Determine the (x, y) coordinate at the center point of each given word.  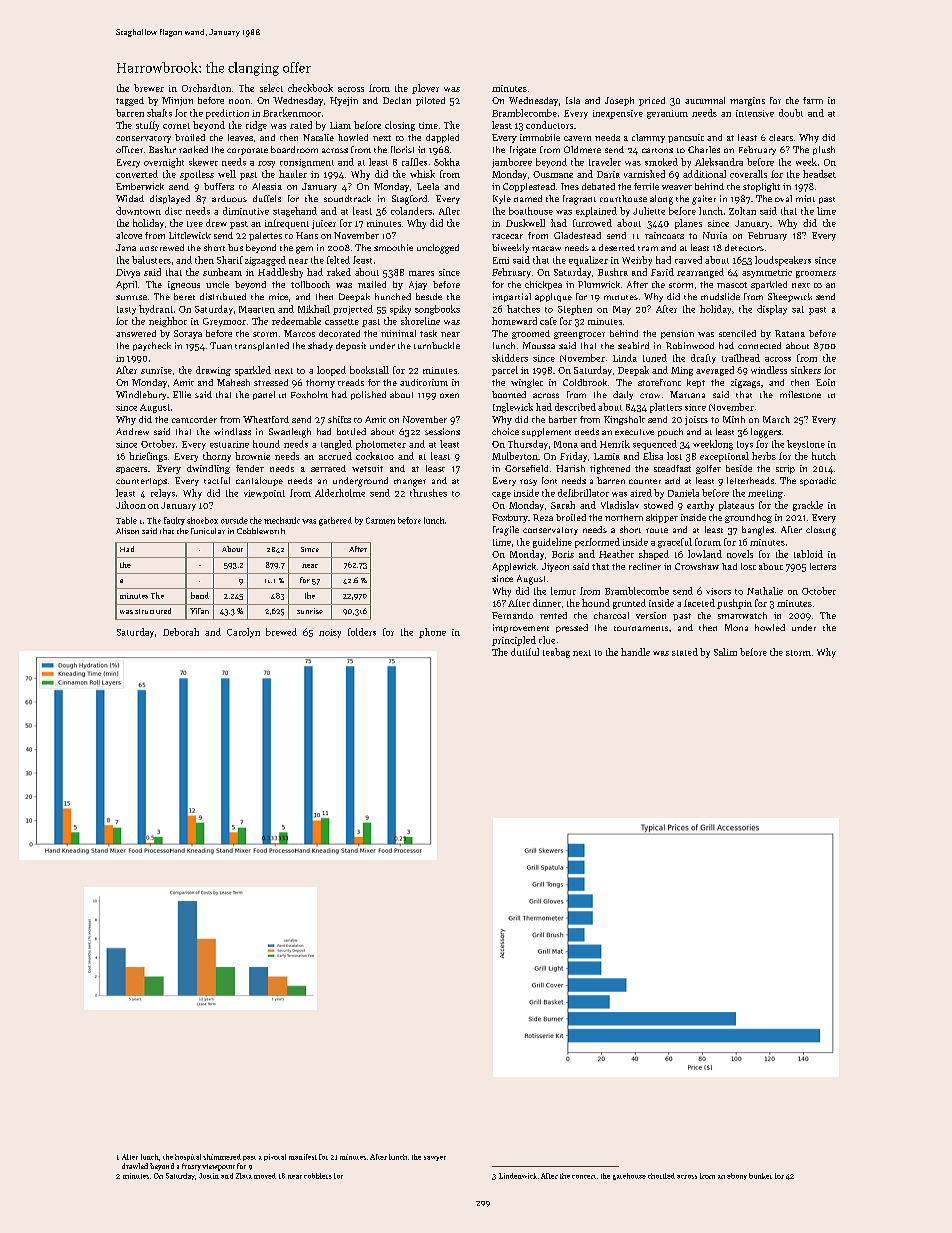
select (271, 88)
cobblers (318, 1176)
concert (584, 1177)
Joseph (619, 101)
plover (425, 89)
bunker (760, 1176)
